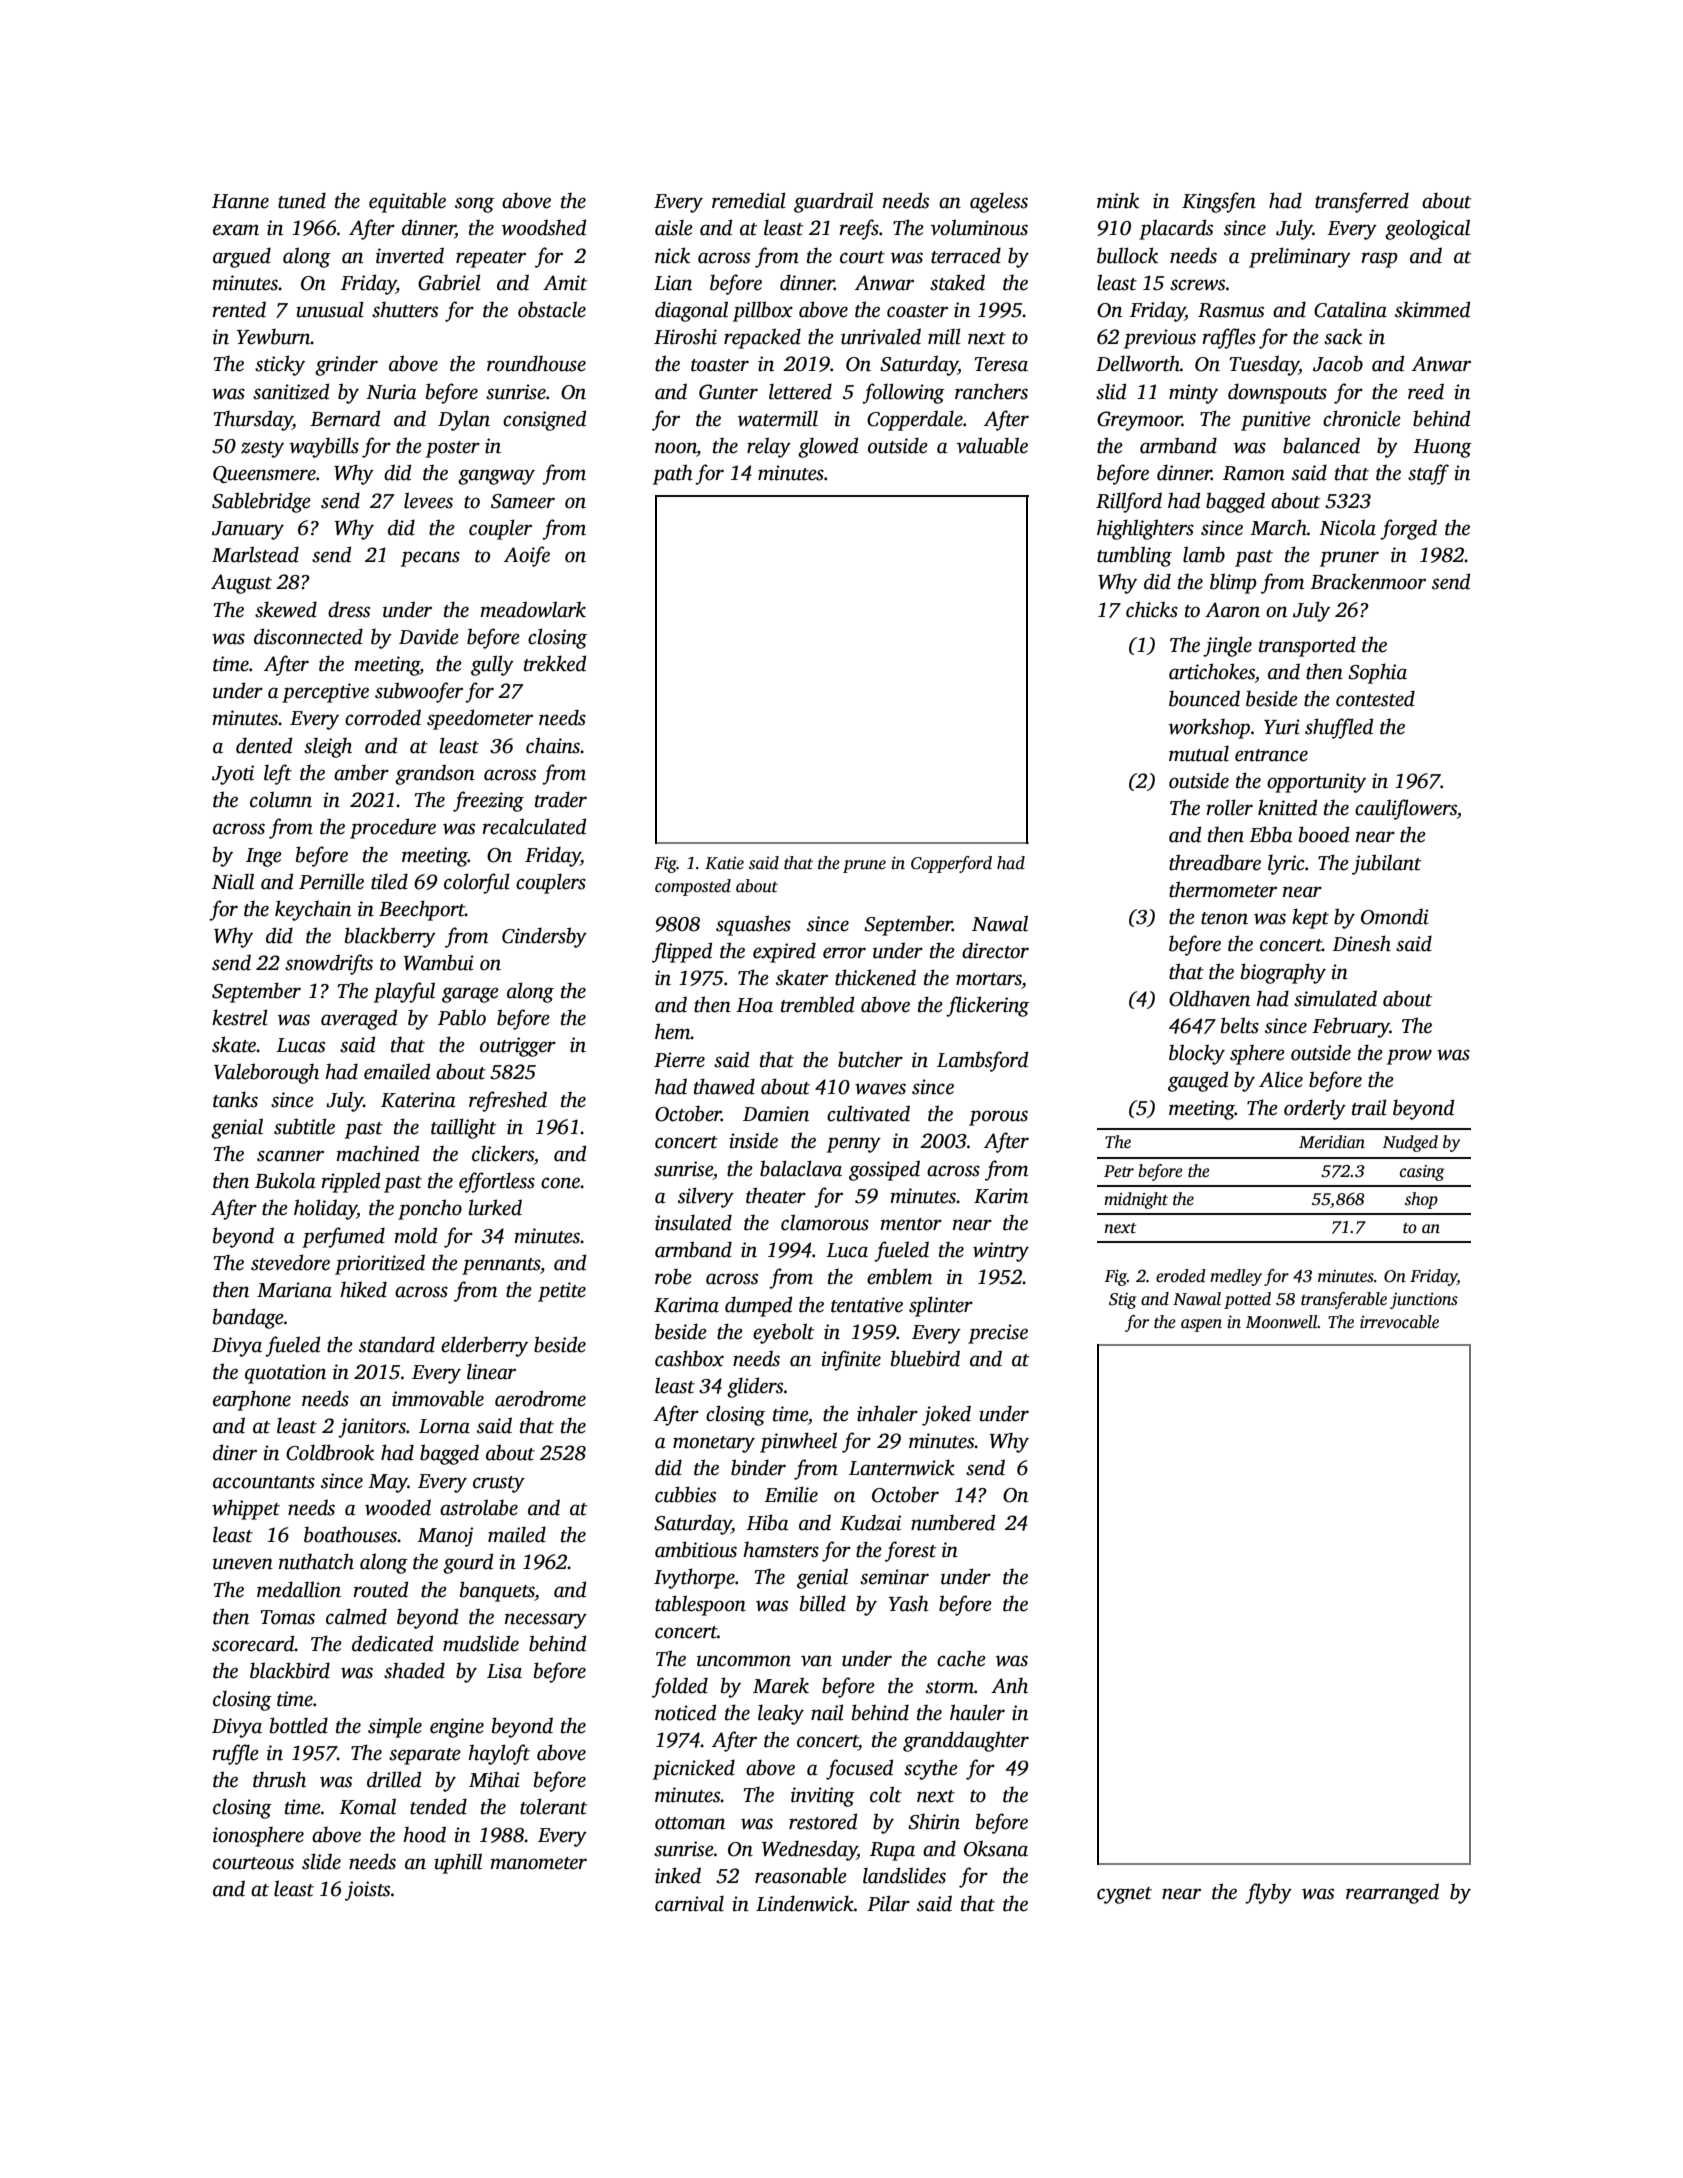 The height and width of the screenshot is (2178, 1683). I want to click on elderberry, so click(484, 1346).
